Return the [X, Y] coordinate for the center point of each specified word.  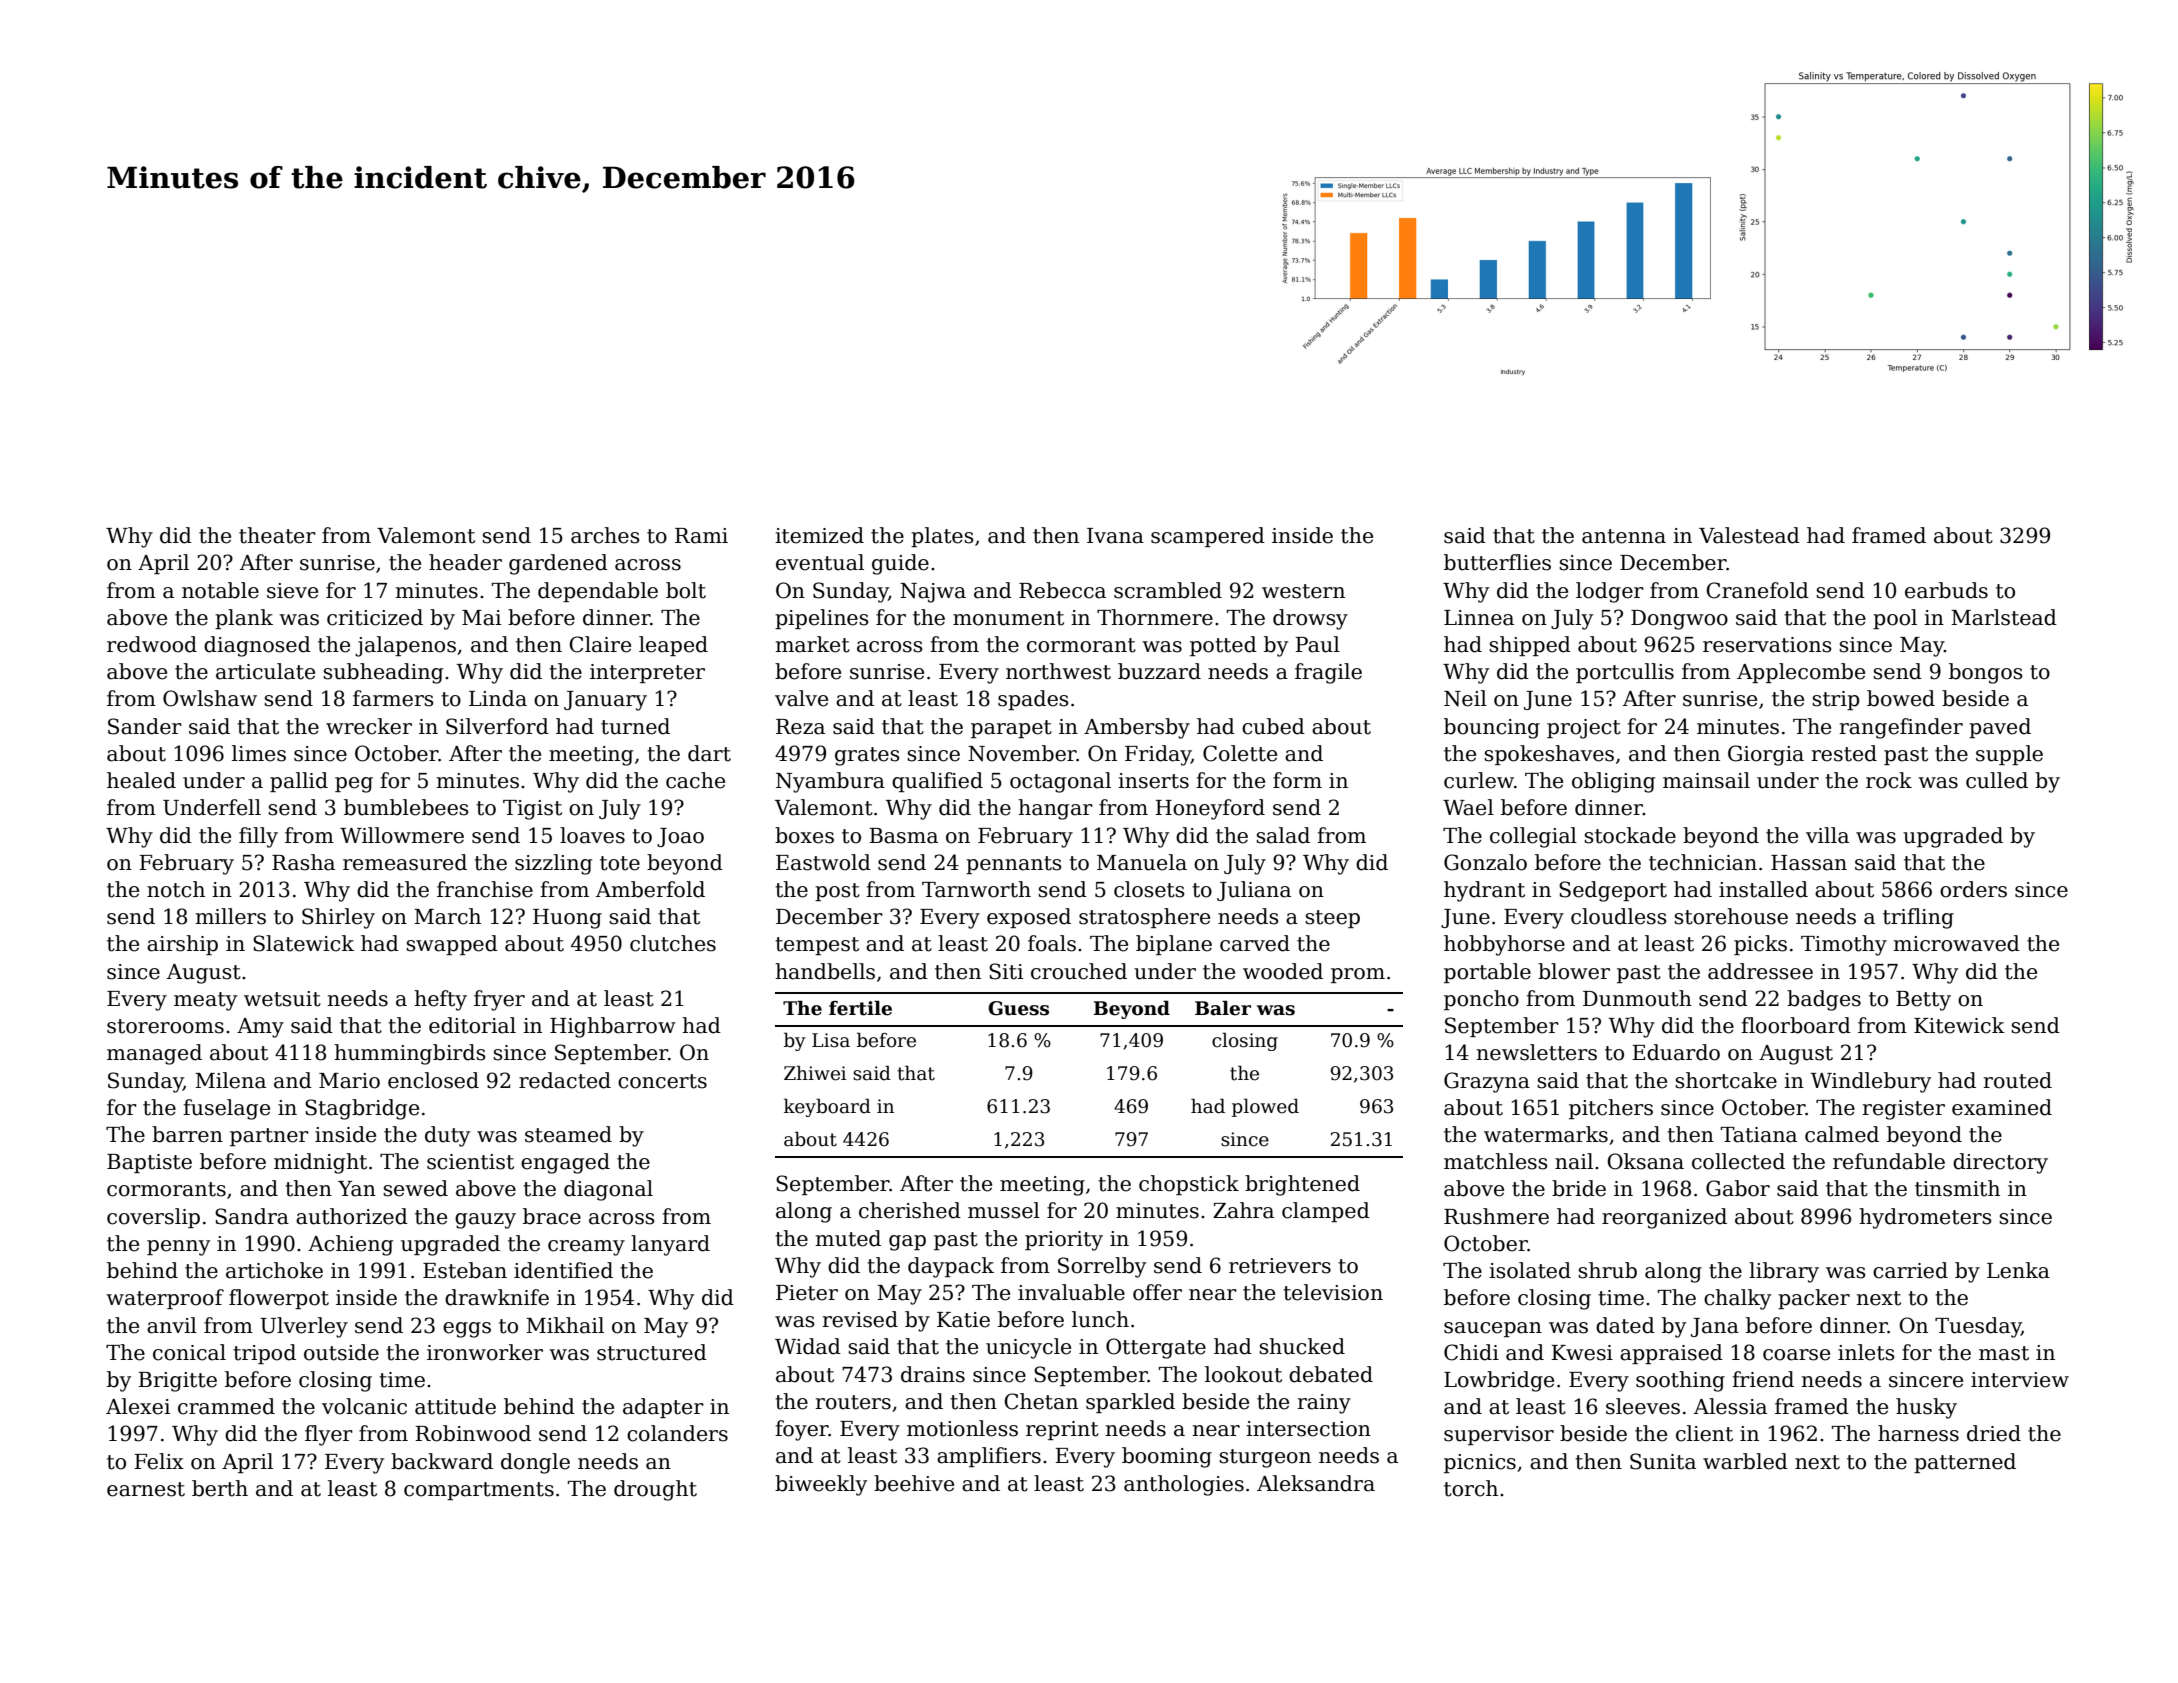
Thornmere [1155, 617]
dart [709, 753]
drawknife [497, 1297]
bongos [1985, 673]
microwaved [1957, 943]
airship [182, 945]
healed [141, 780]
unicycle [1028, 1348]
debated [1331, 1374]
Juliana [1254, 891]
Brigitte [177, 1382]
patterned [1965, 1463]
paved [2000, 728]
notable [220, 590]
